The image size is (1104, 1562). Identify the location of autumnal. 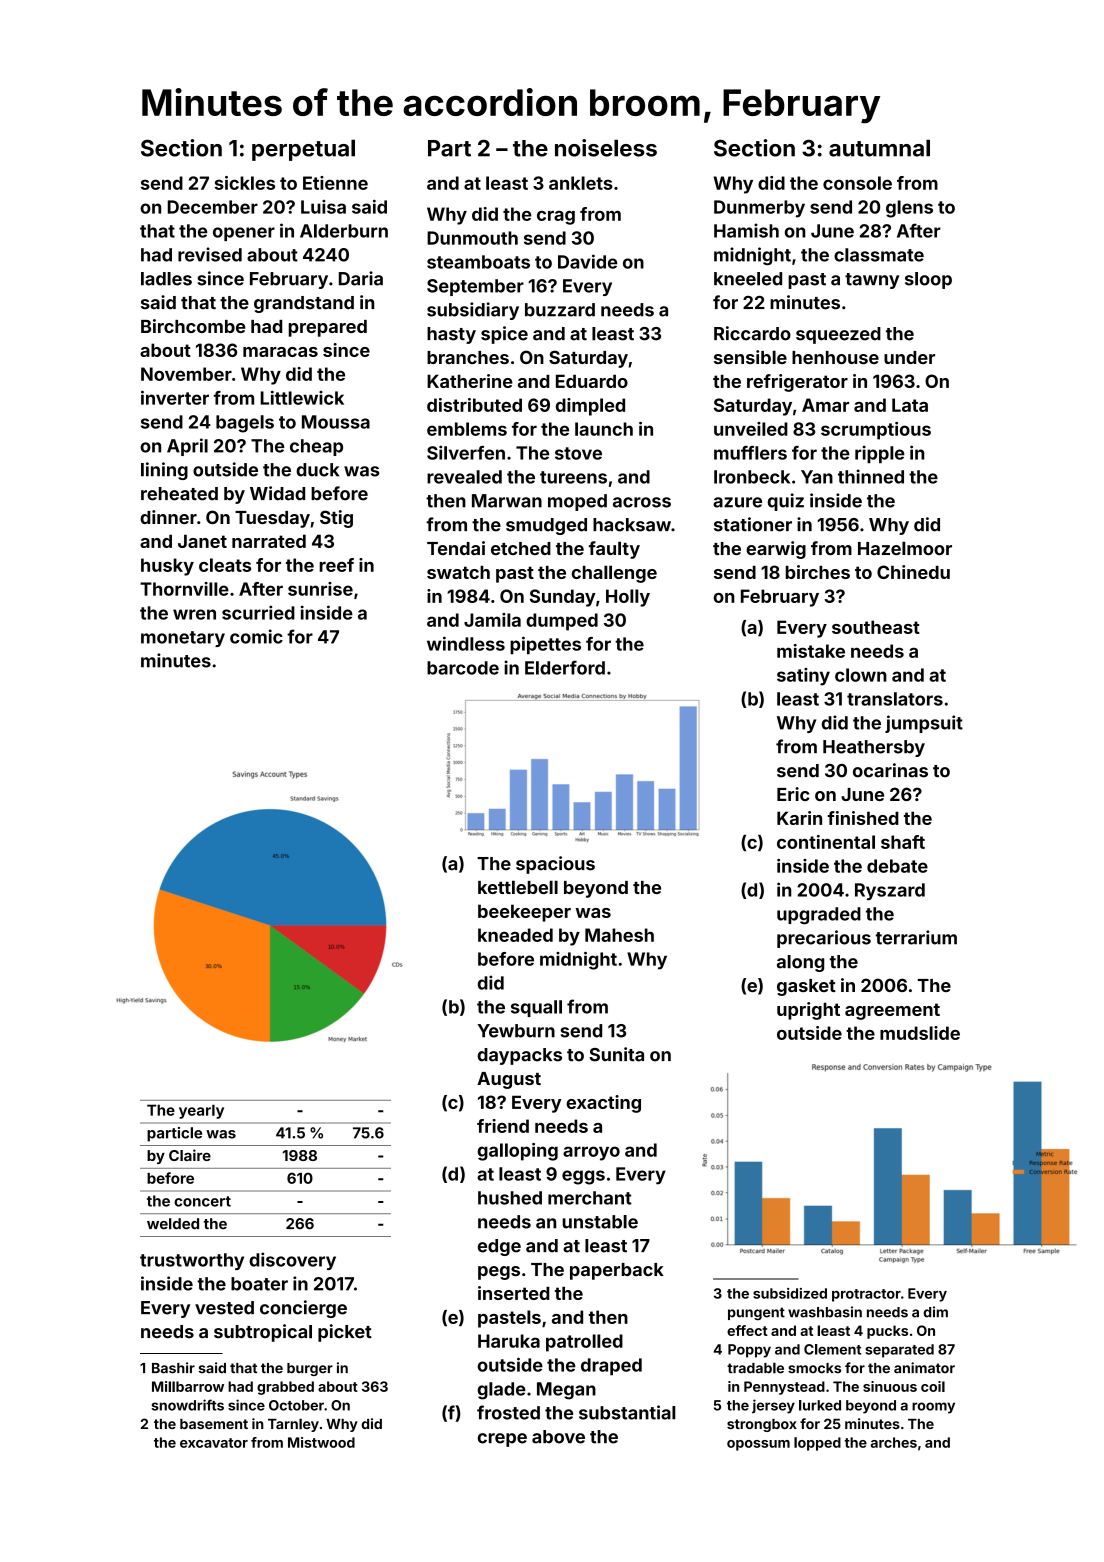
(879, 148).
